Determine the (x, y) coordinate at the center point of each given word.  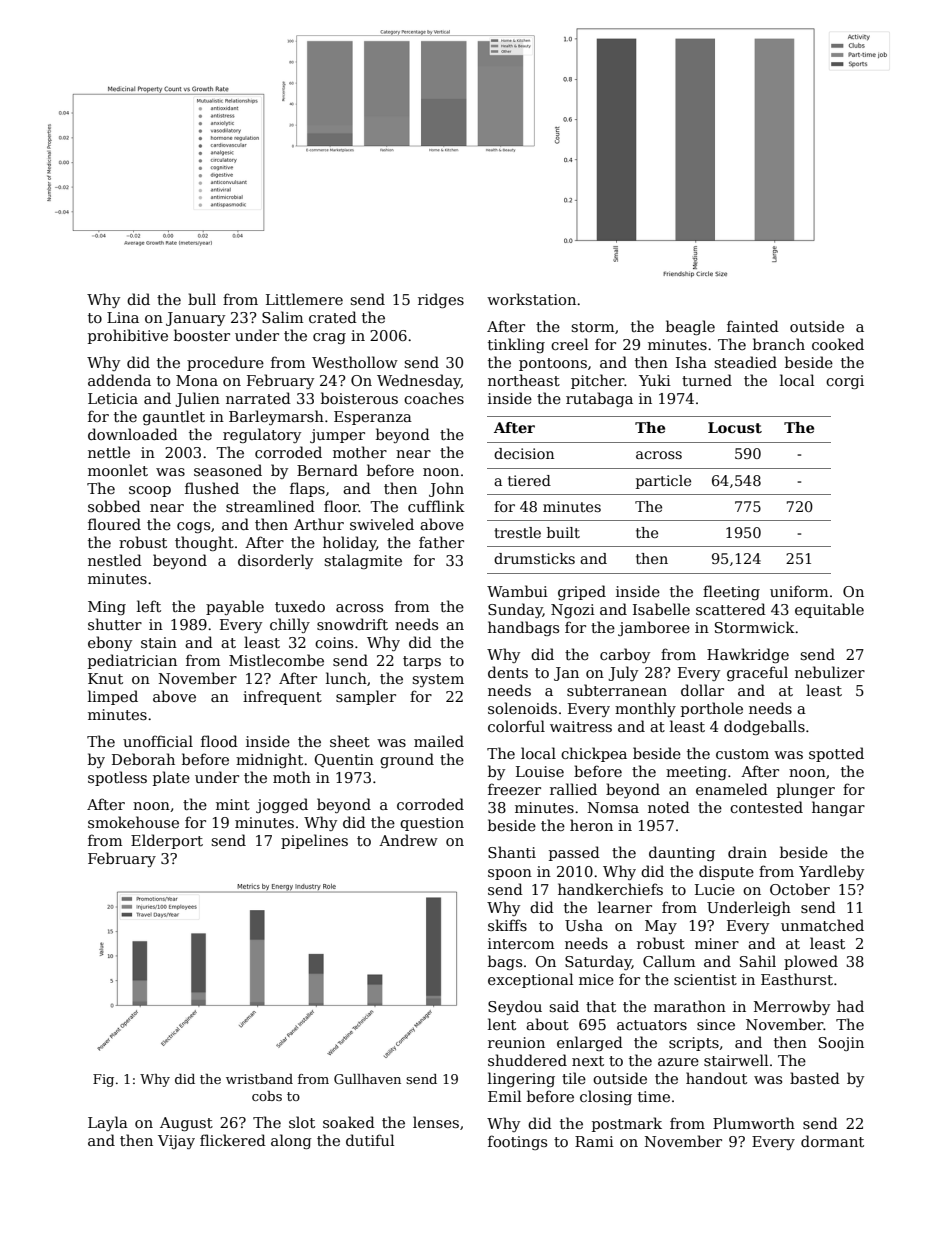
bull (202, 299)
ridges (441, 300)
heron (591, 825)
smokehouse (133, 822)
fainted (753, 326)
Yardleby (831, 872)
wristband (259, 1079)
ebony (110, 643)
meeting (696, 773)
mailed (439, 741)
